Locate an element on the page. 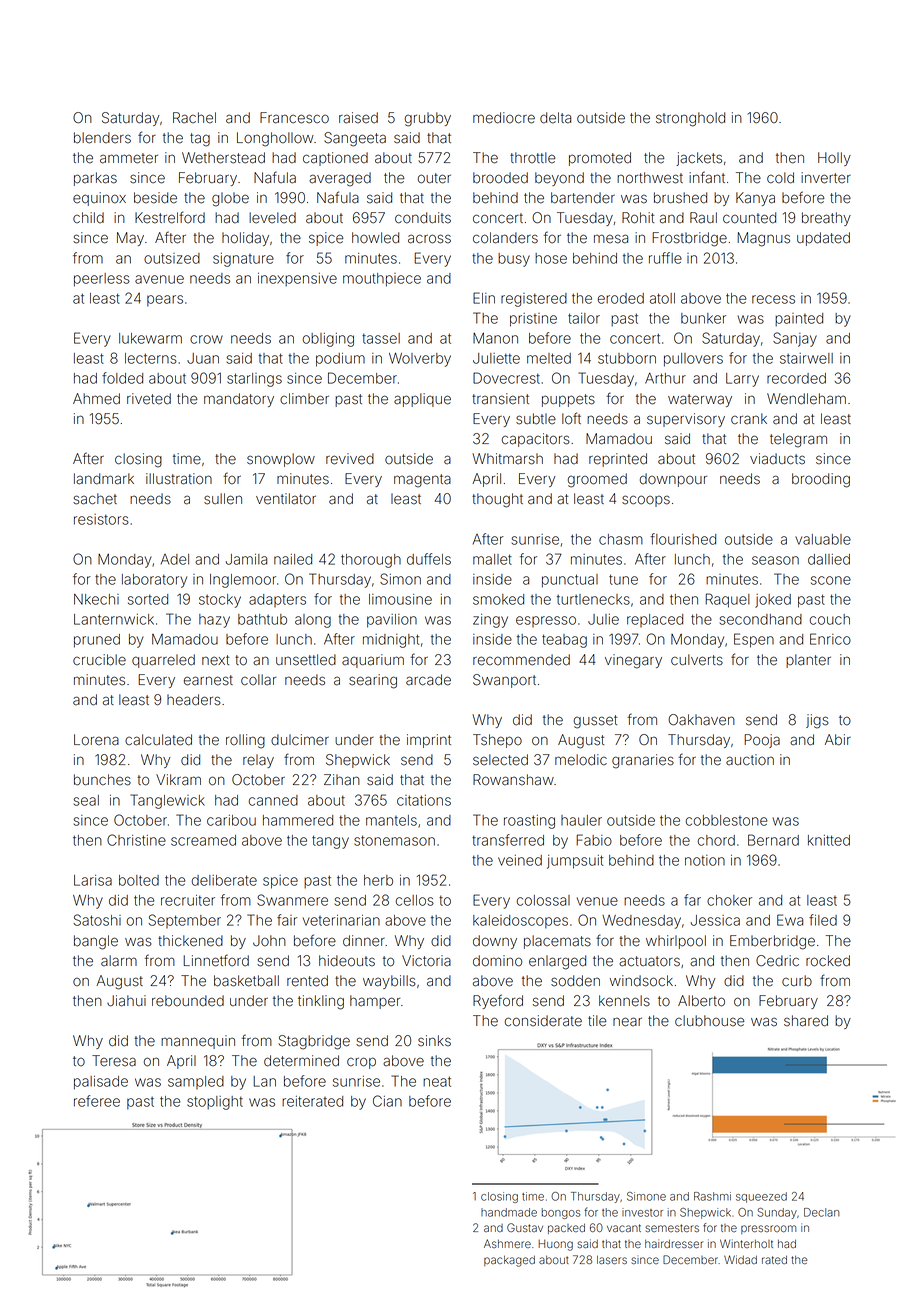  planter is located at coordinates (808, 661).
